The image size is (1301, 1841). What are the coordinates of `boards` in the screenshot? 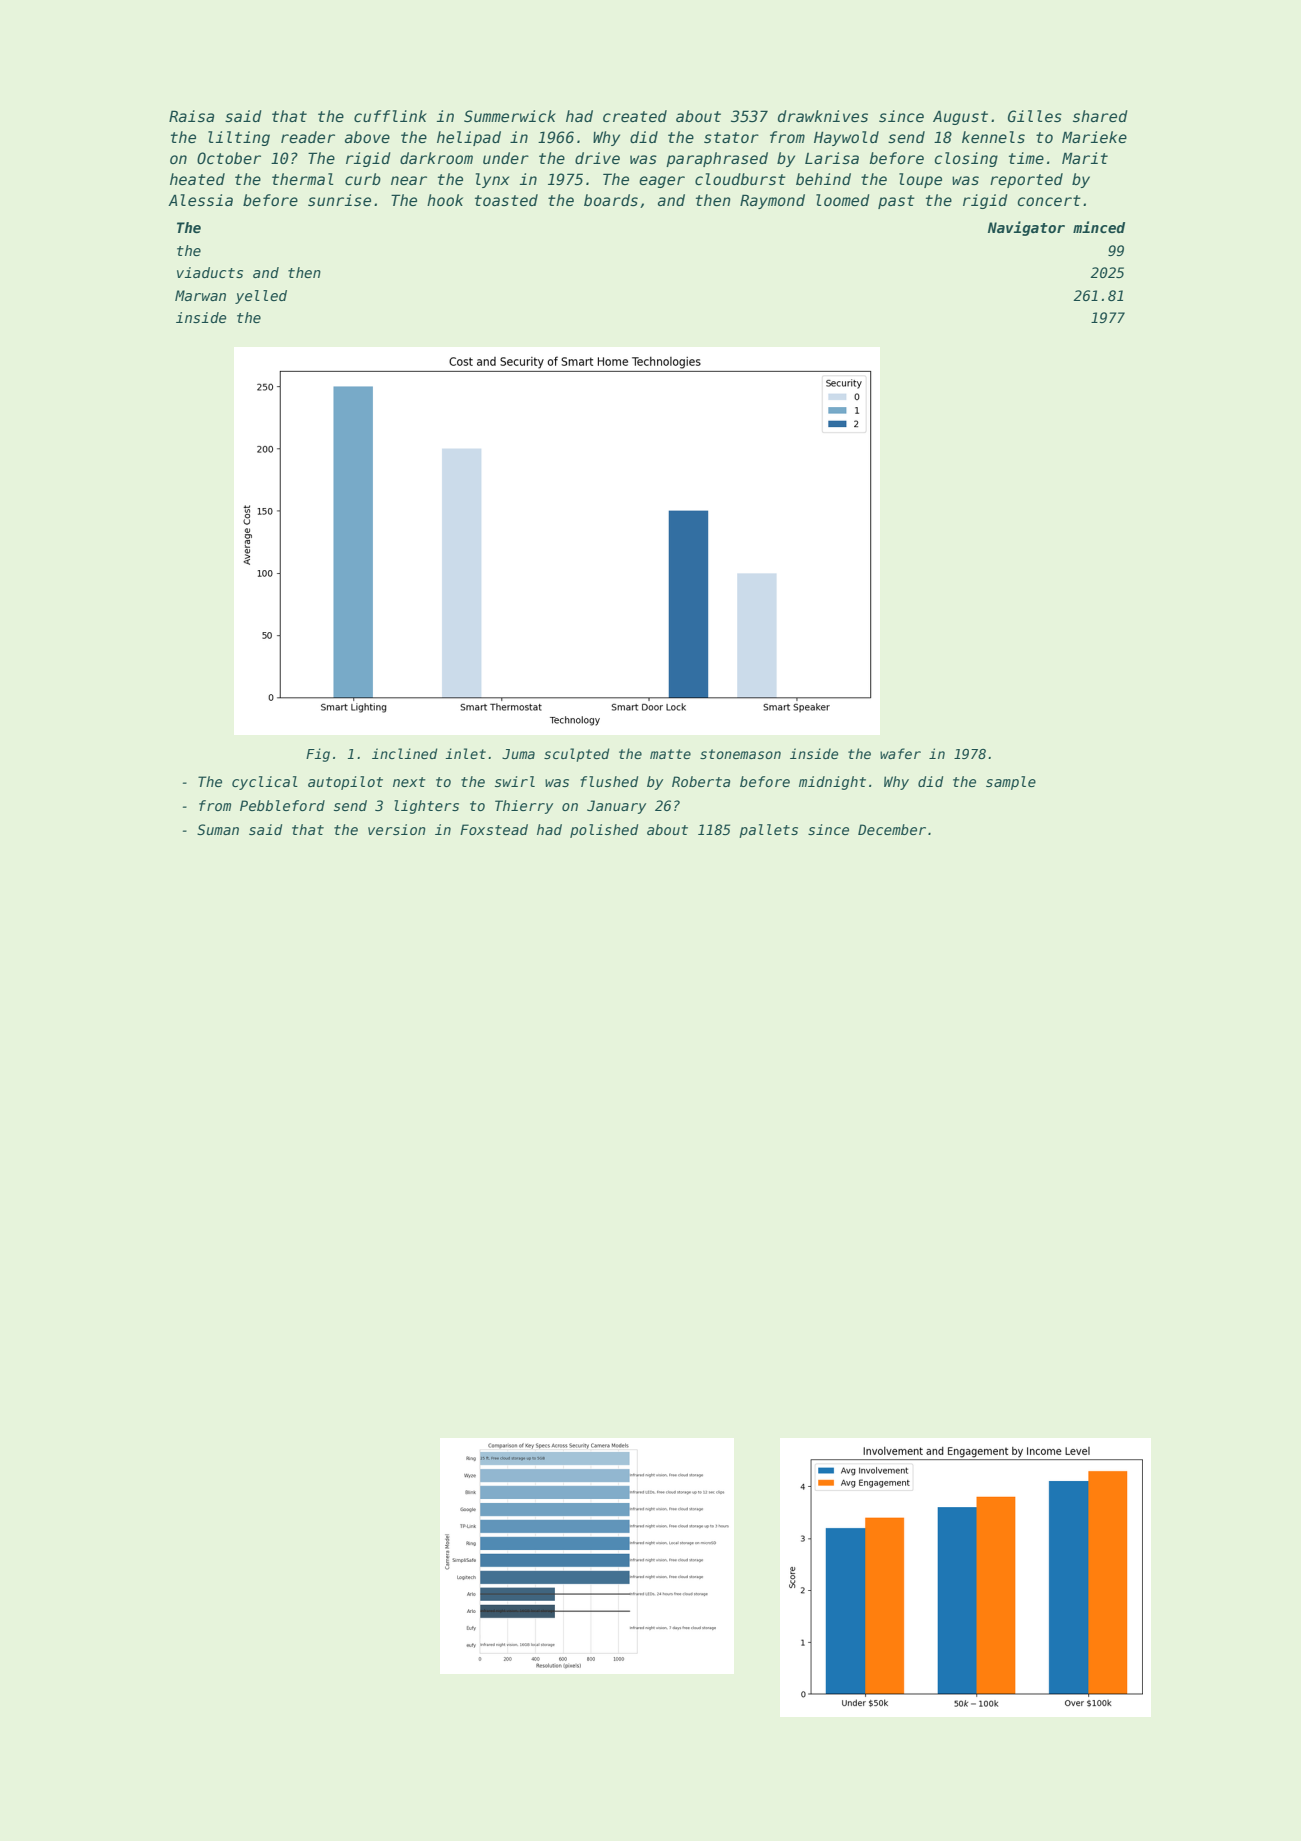 It's located at (611, 200).
